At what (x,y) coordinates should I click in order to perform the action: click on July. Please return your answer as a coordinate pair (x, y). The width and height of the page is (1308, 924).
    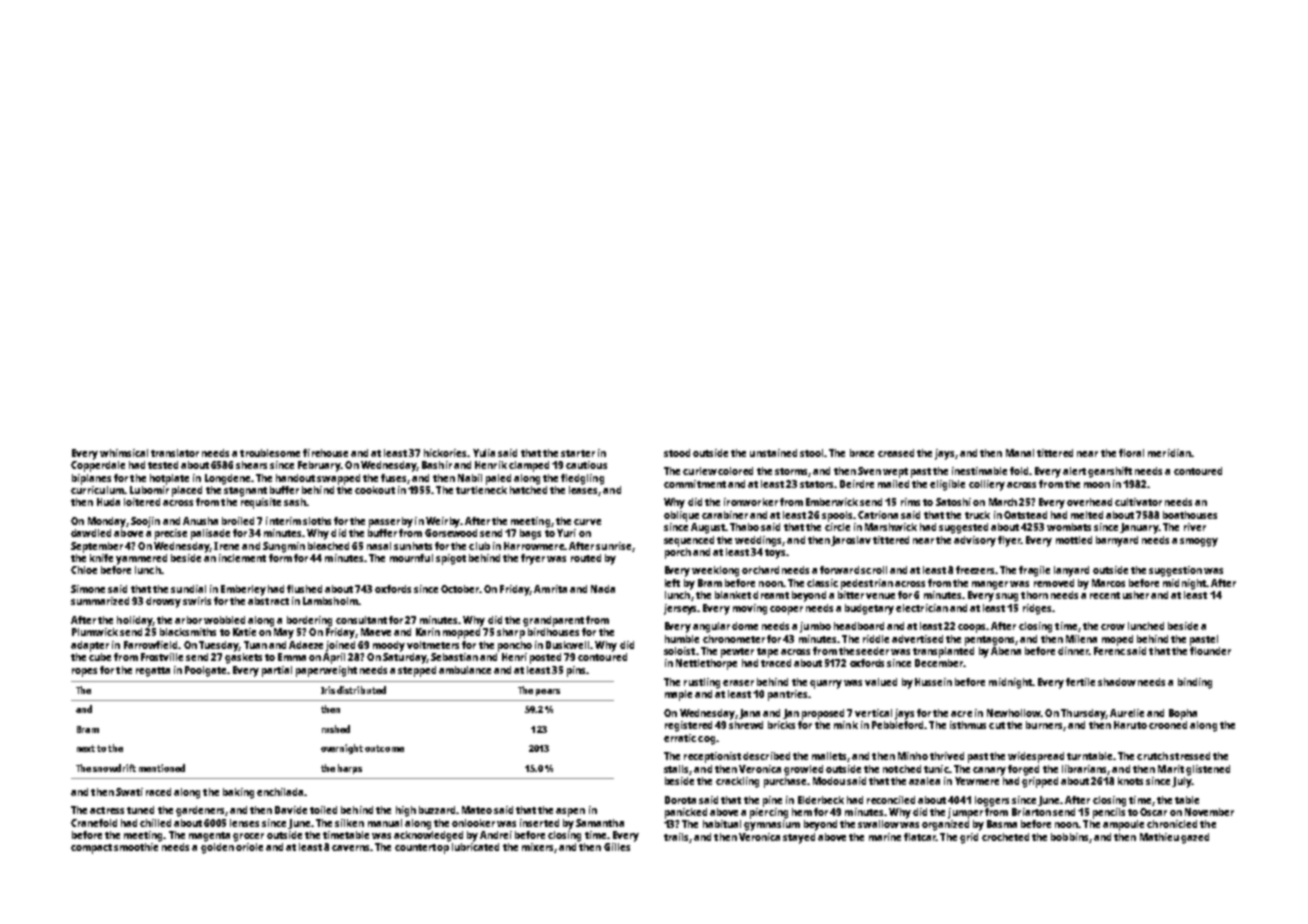
    Looking at the image, I should click on (1182, 782).
